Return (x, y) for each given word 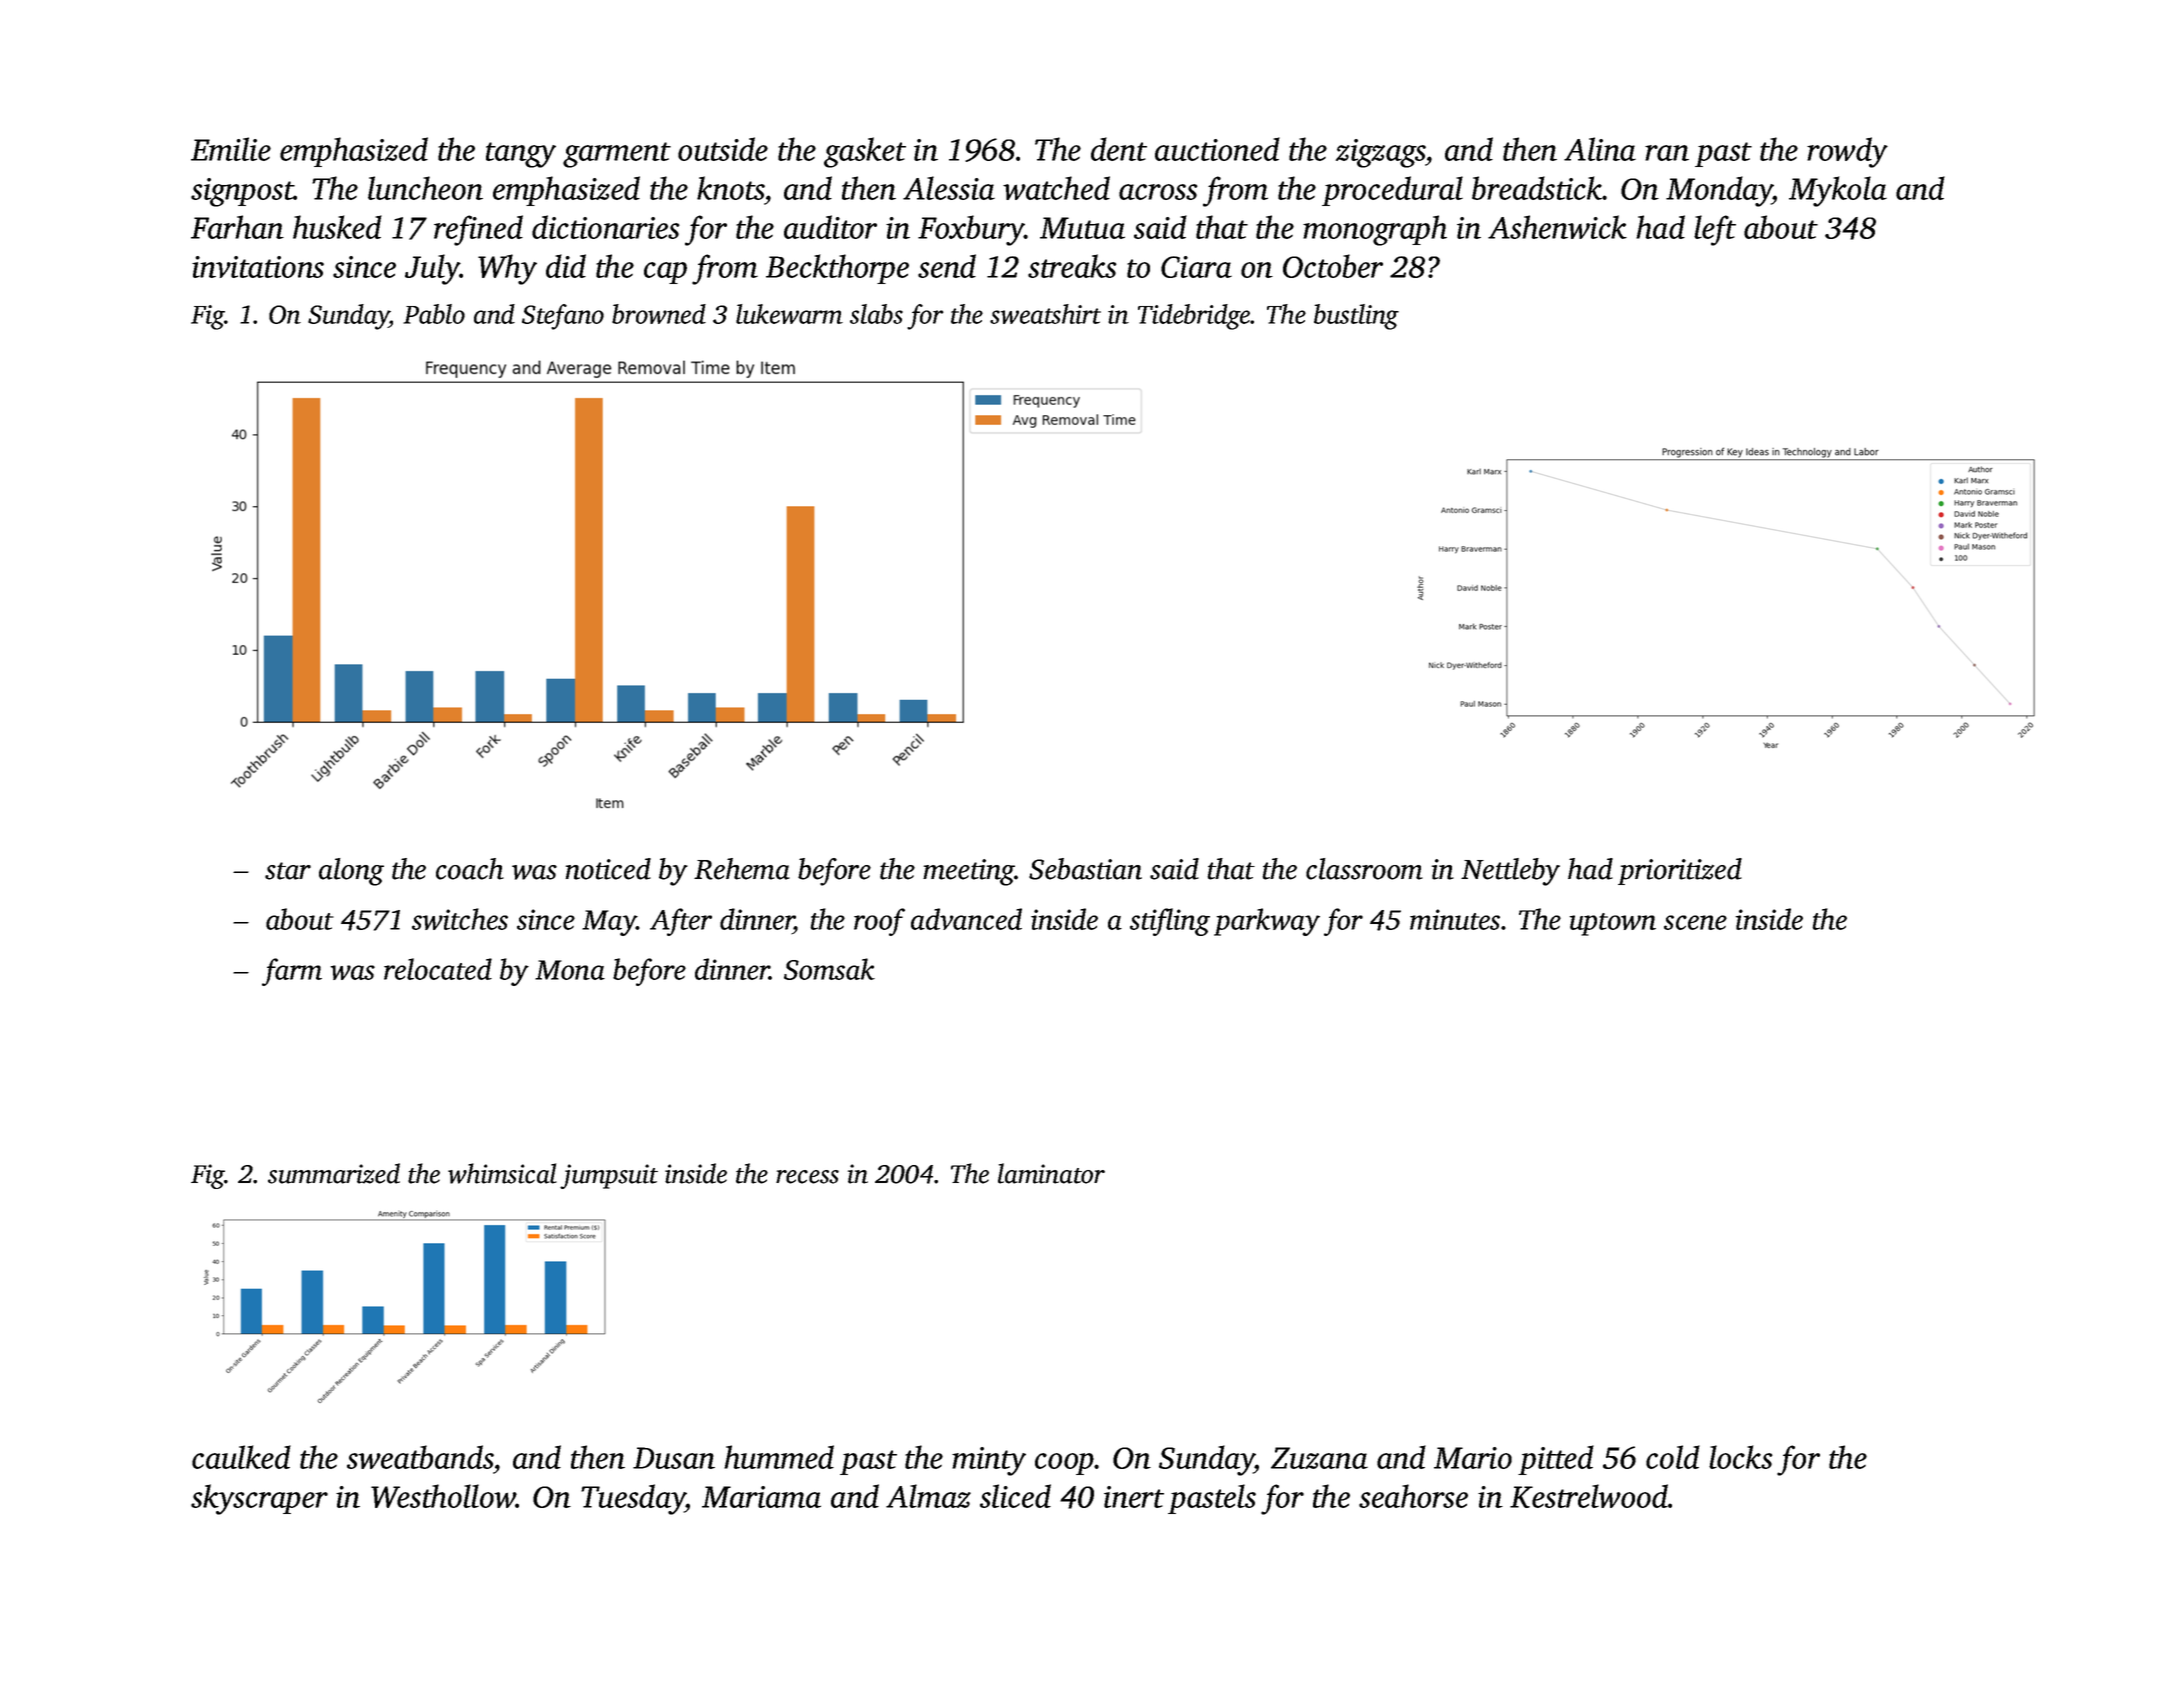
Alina (1600, 149)
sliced (1015, 1496)
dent (1119, 149)
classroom (1364, 869)
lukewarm (789, 314)
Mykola (1838, 191)
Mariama (761, 1497)
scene (1695, 922)
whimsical (502, 1173)
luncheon (425, 188)
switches (460, 919)
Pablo (434, 314)
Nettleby (1510, 872)
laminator (1051, 1173)
